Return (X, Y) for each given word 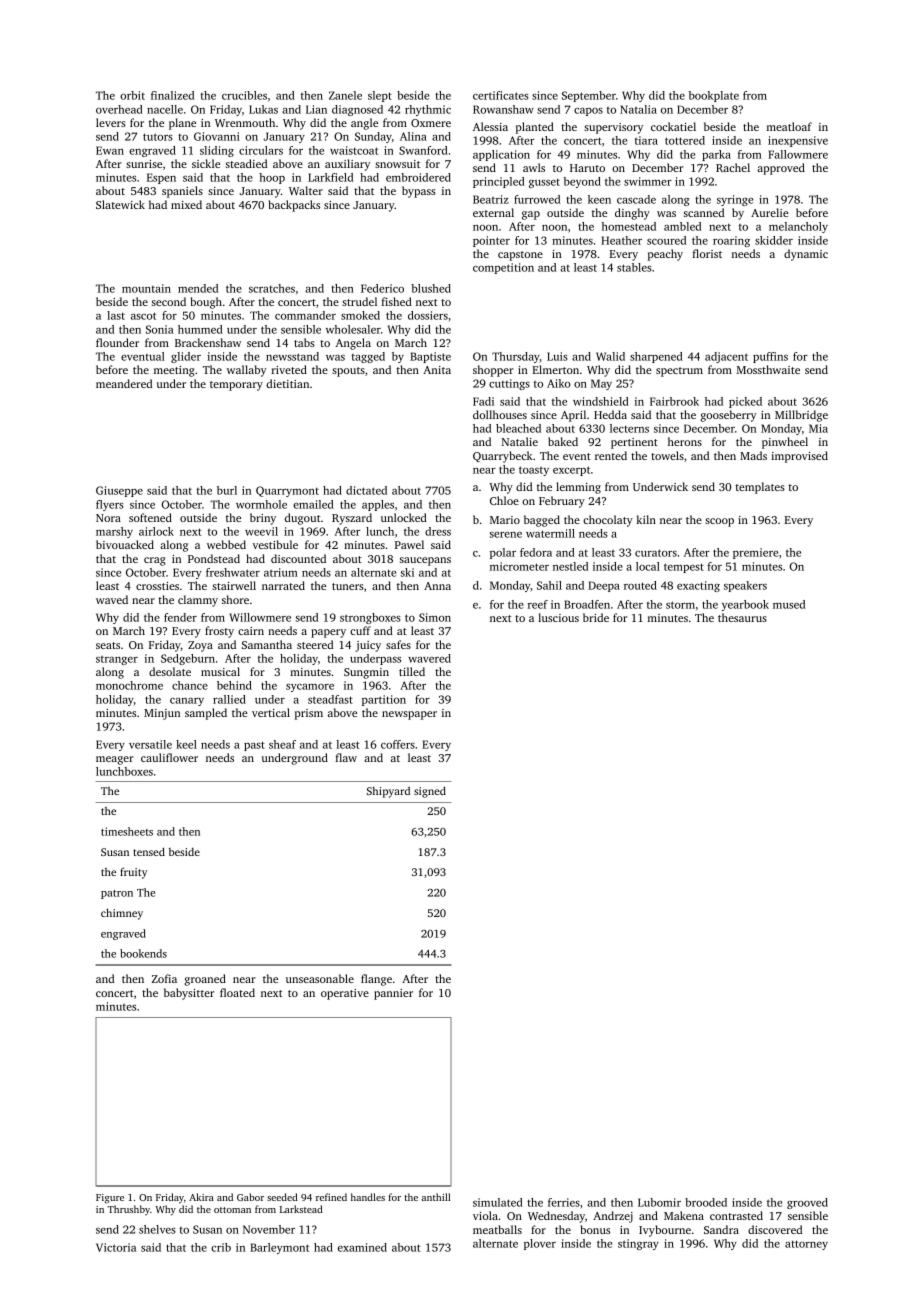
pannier (393, 994)
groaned (205, 980)
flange (376, 980)
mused (789, 604)
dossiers (428, 315)
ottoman (232, 1210)
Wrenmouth (245, 122)
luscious (558, 617)
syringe (735, 200)
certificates (501, 95)
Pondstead (214, 558)
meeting (174, 371)
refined (331, 1197)
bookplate (714, 96)
